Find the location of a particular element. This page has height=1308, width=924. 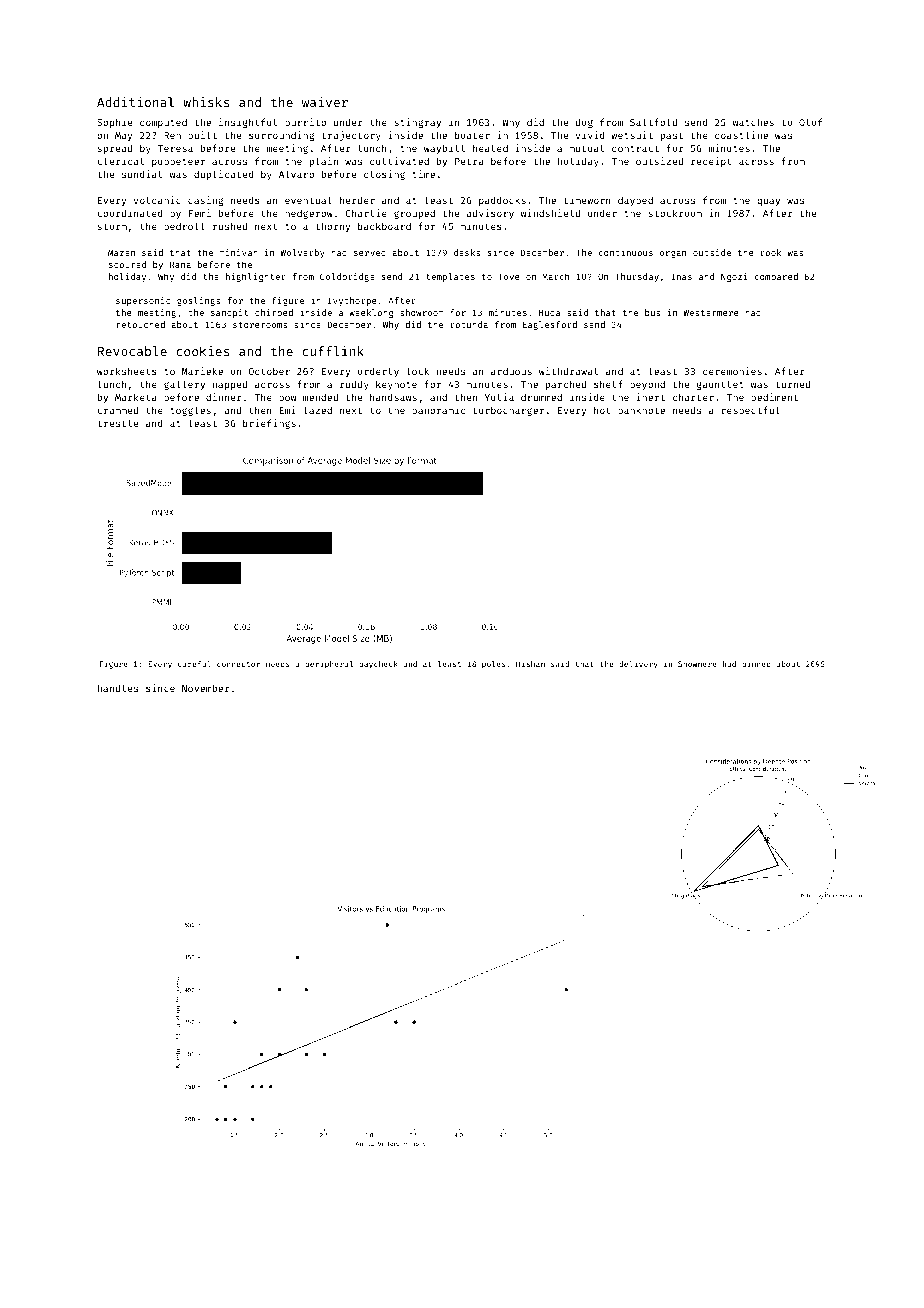

peripheral is located at coordinates (329, 665).
